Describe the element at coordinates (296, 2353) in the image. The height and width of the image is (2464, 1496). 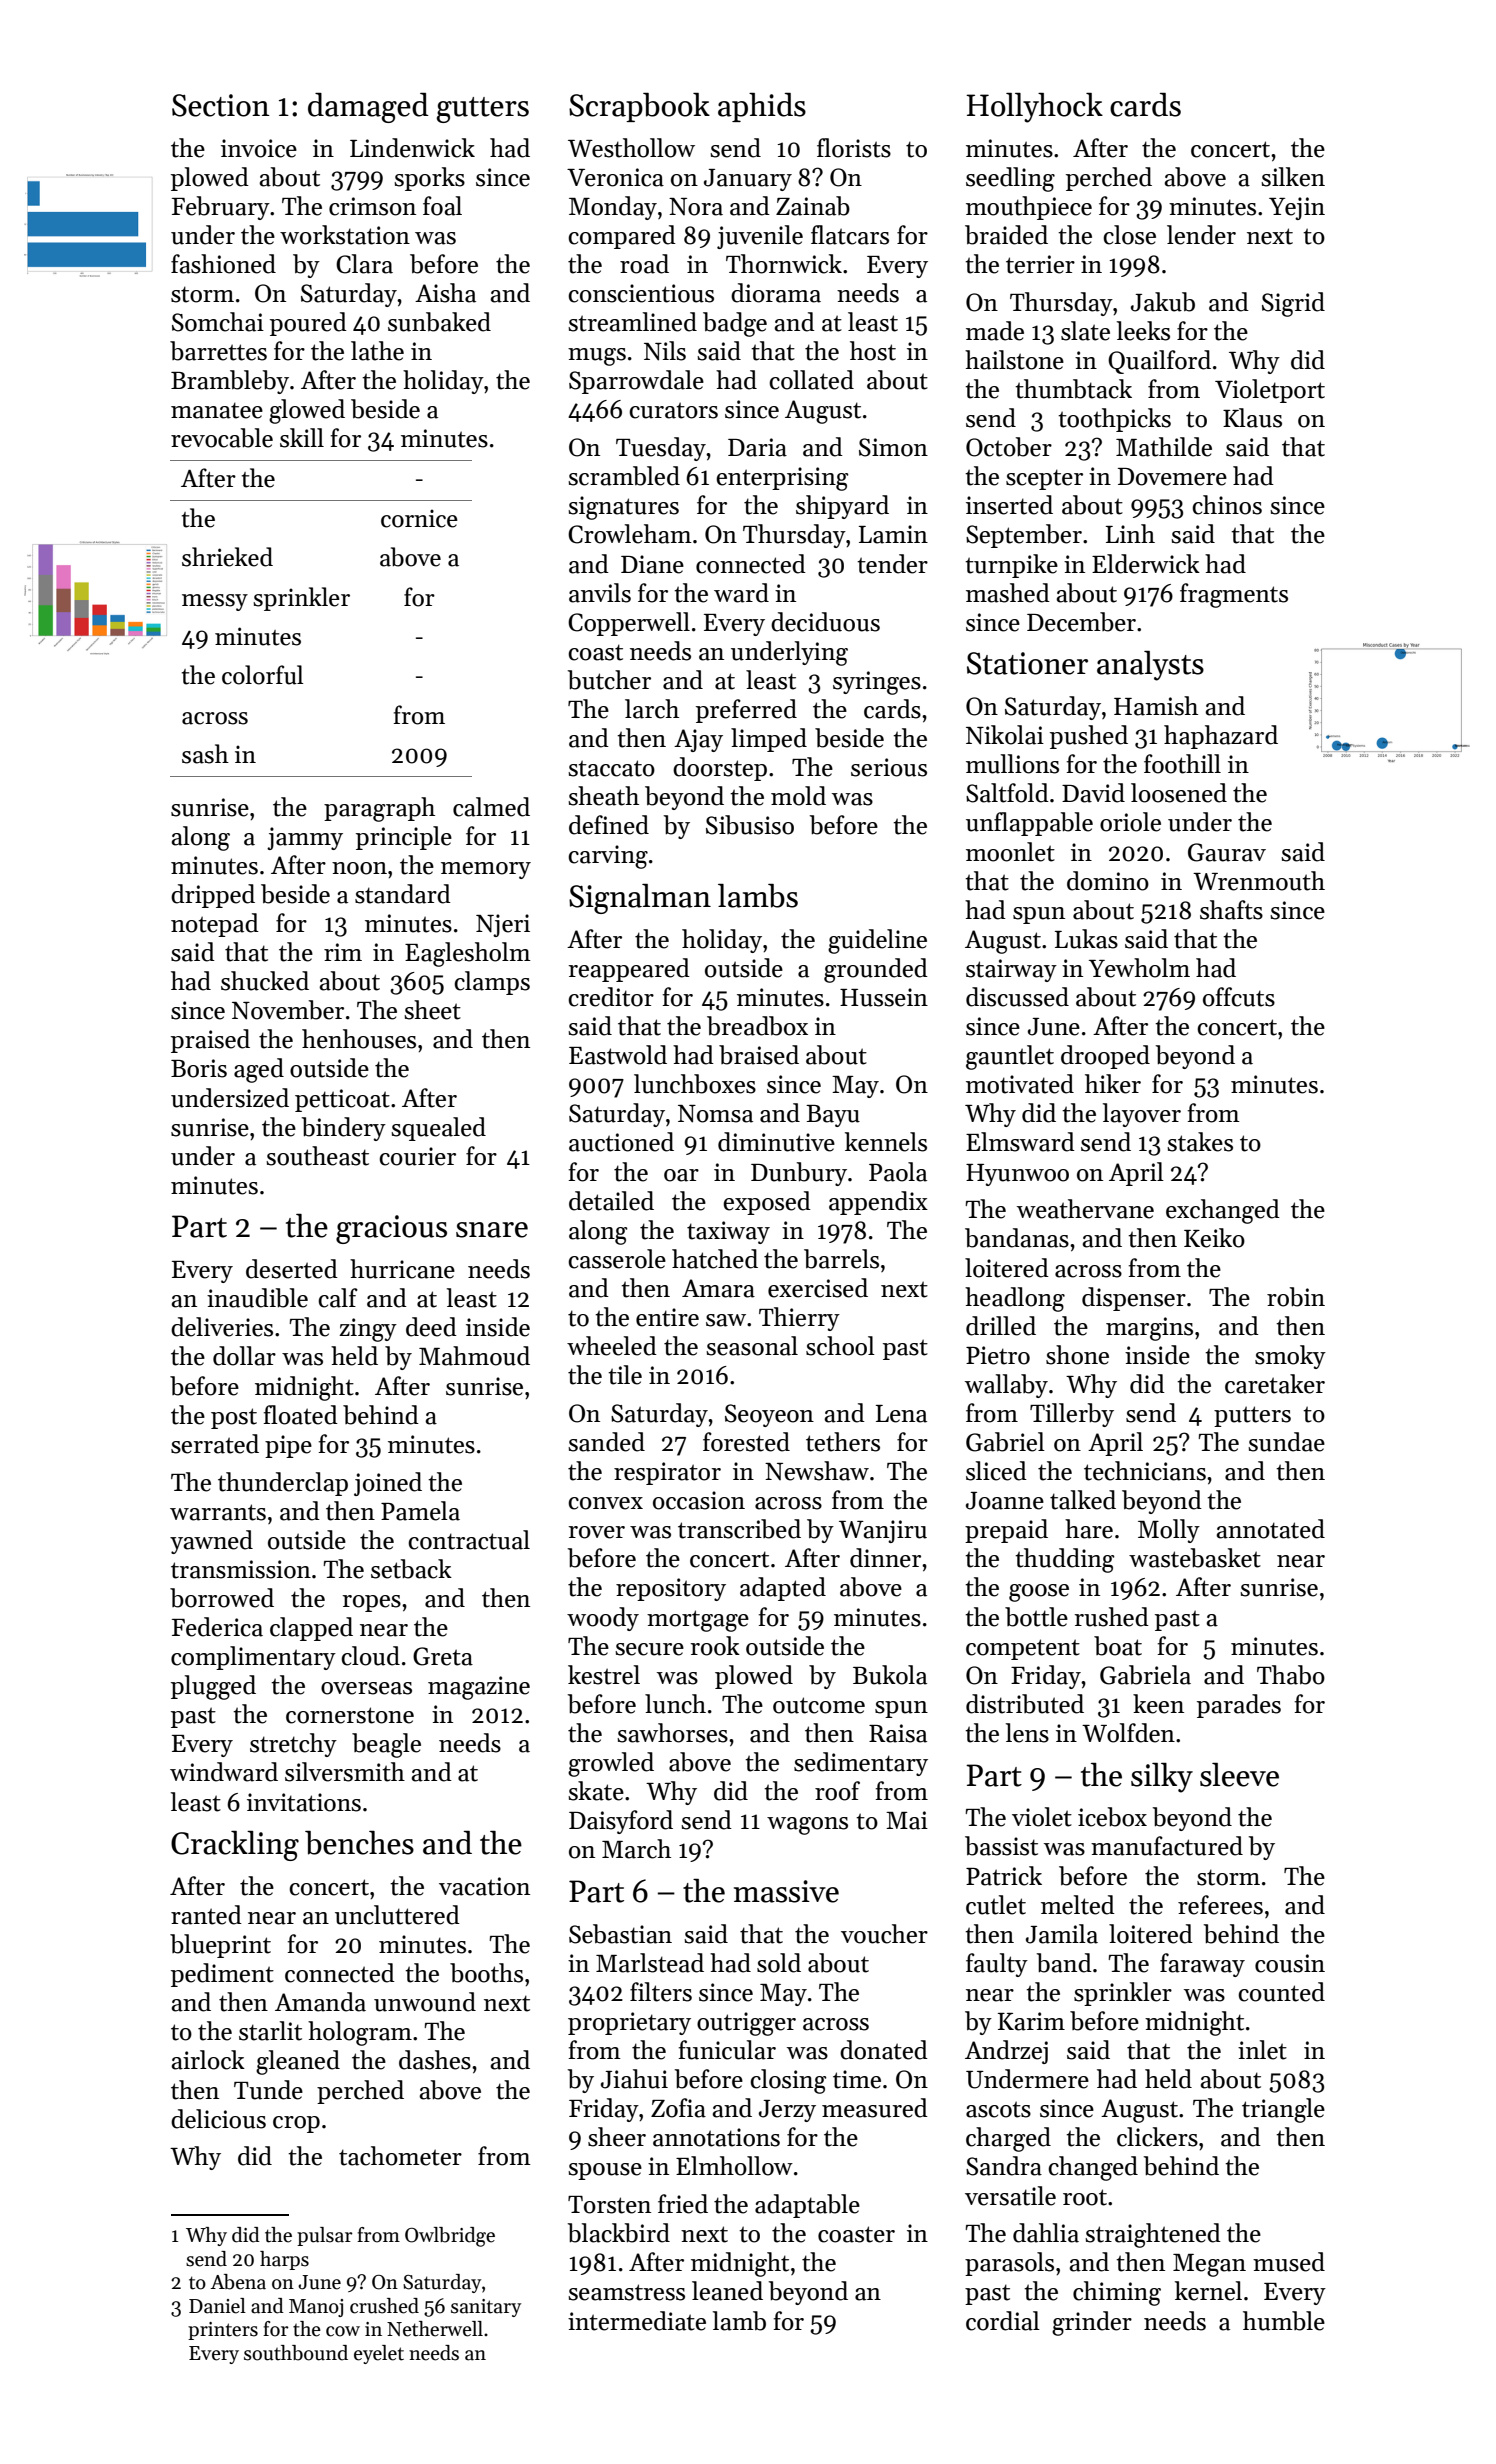
I see `southbound` at that location.
